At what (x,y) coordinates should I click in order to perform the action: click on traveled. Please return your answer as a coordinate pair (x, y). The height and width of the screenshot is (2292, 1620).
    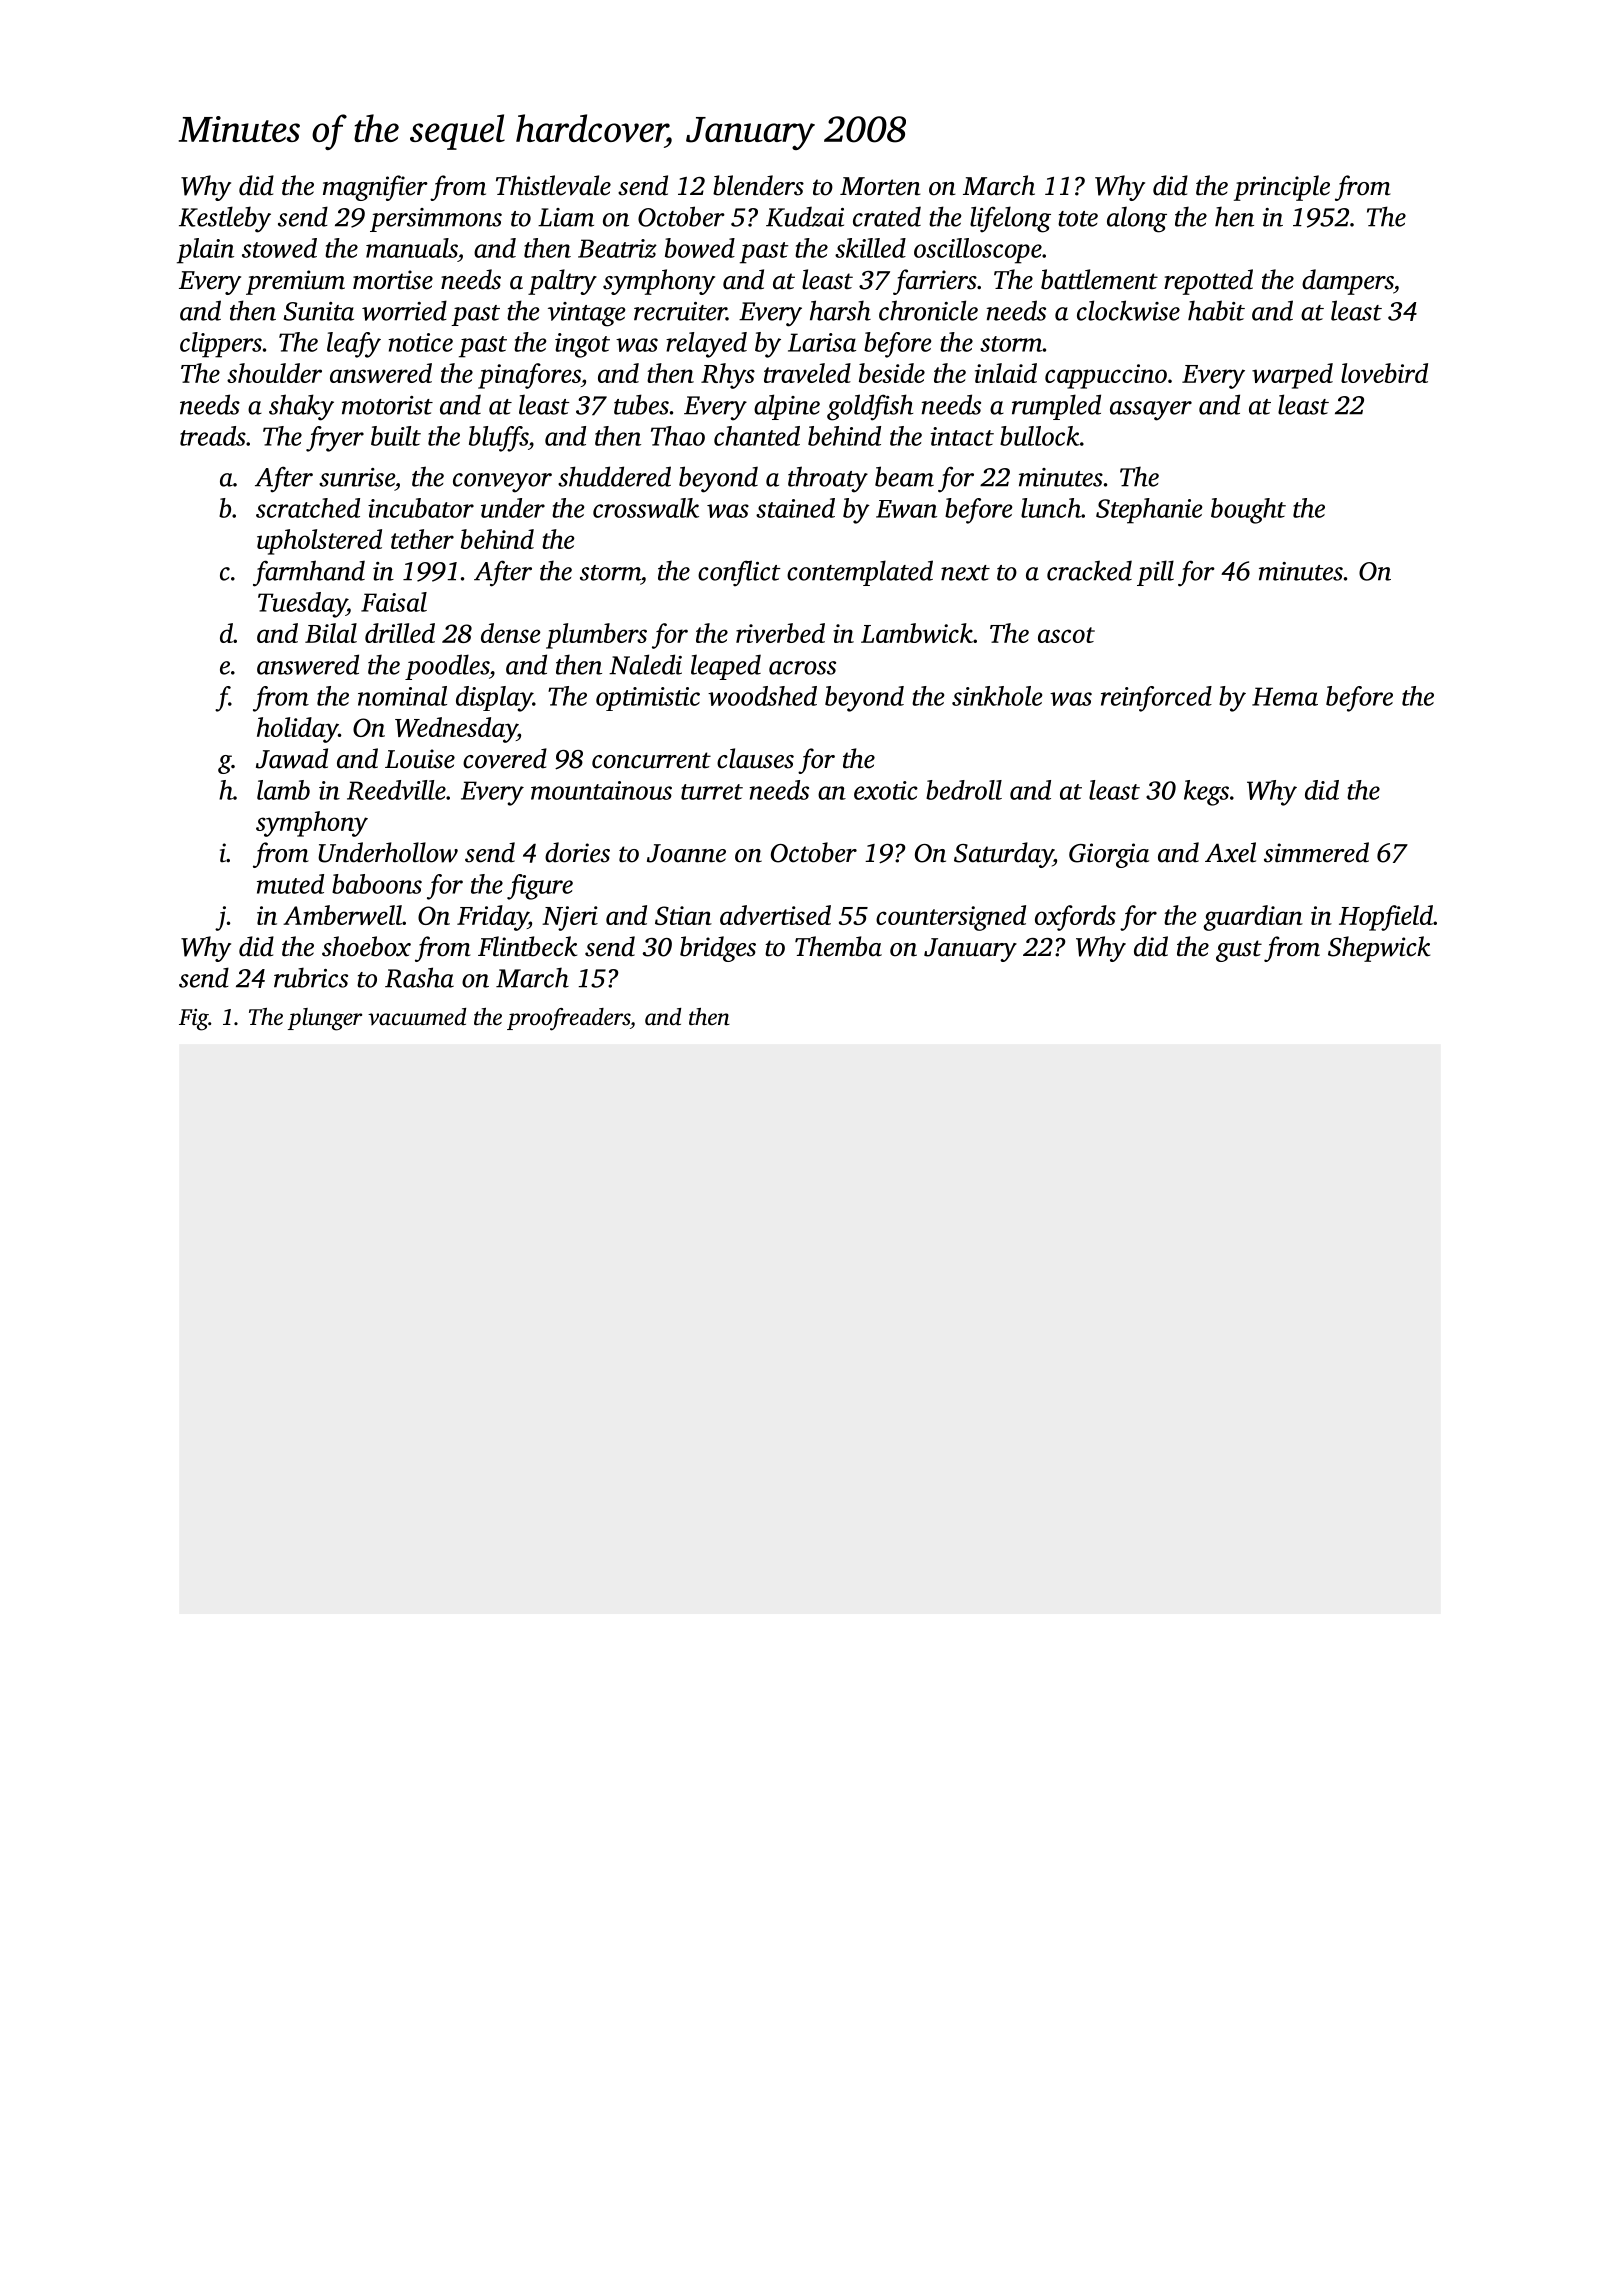
    Looking at the image, I should click on (807, 373).
